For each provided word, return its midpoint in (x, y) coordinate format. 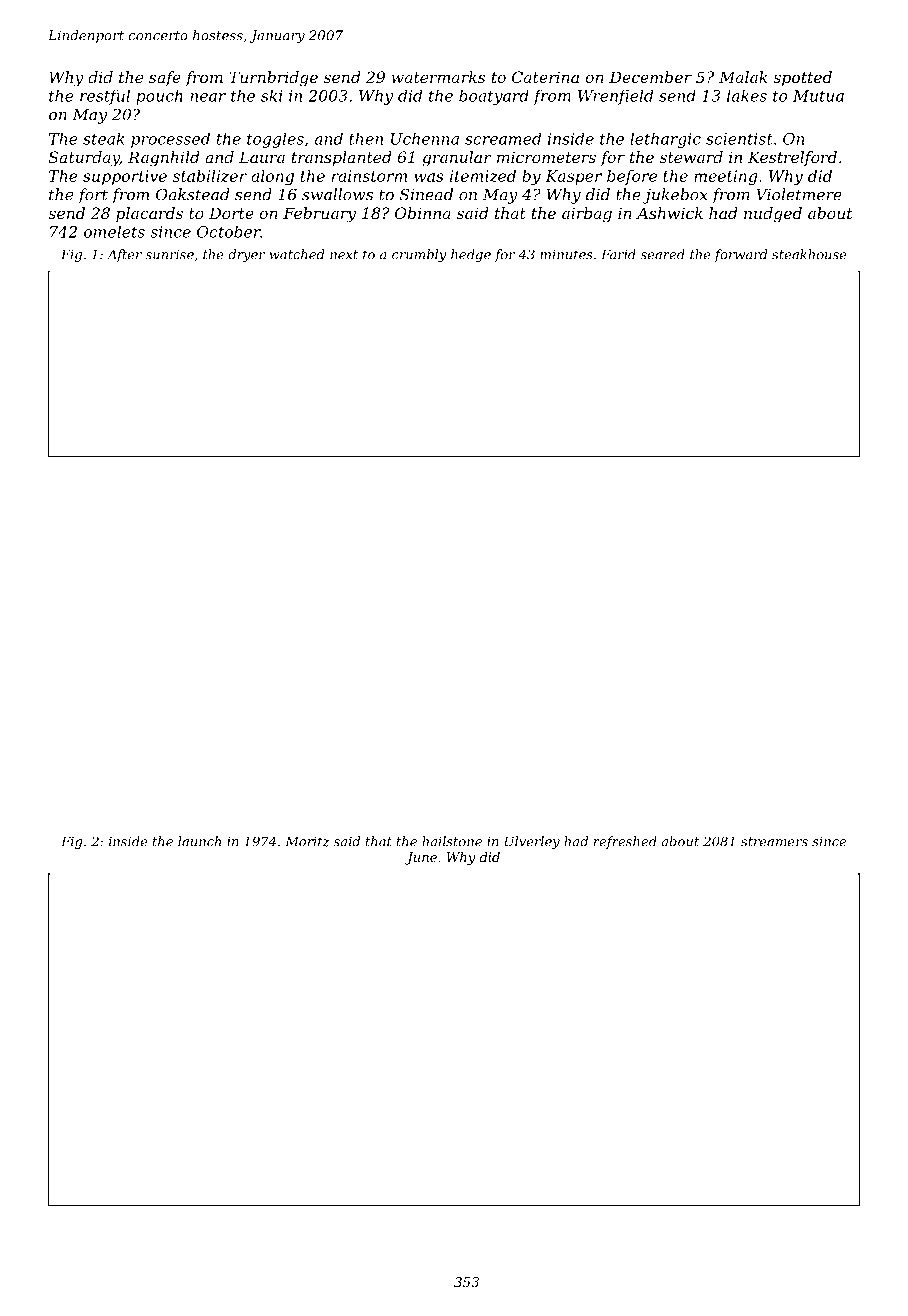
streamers (774, 842)
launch (199, 841)
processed (170, 140)
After (124, 255)
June (421, 858)
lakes (747, 96)
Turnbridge (273, 79)
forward (740, 255)
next (344, 255)
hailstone (452, 841)
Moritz (307, 841)
